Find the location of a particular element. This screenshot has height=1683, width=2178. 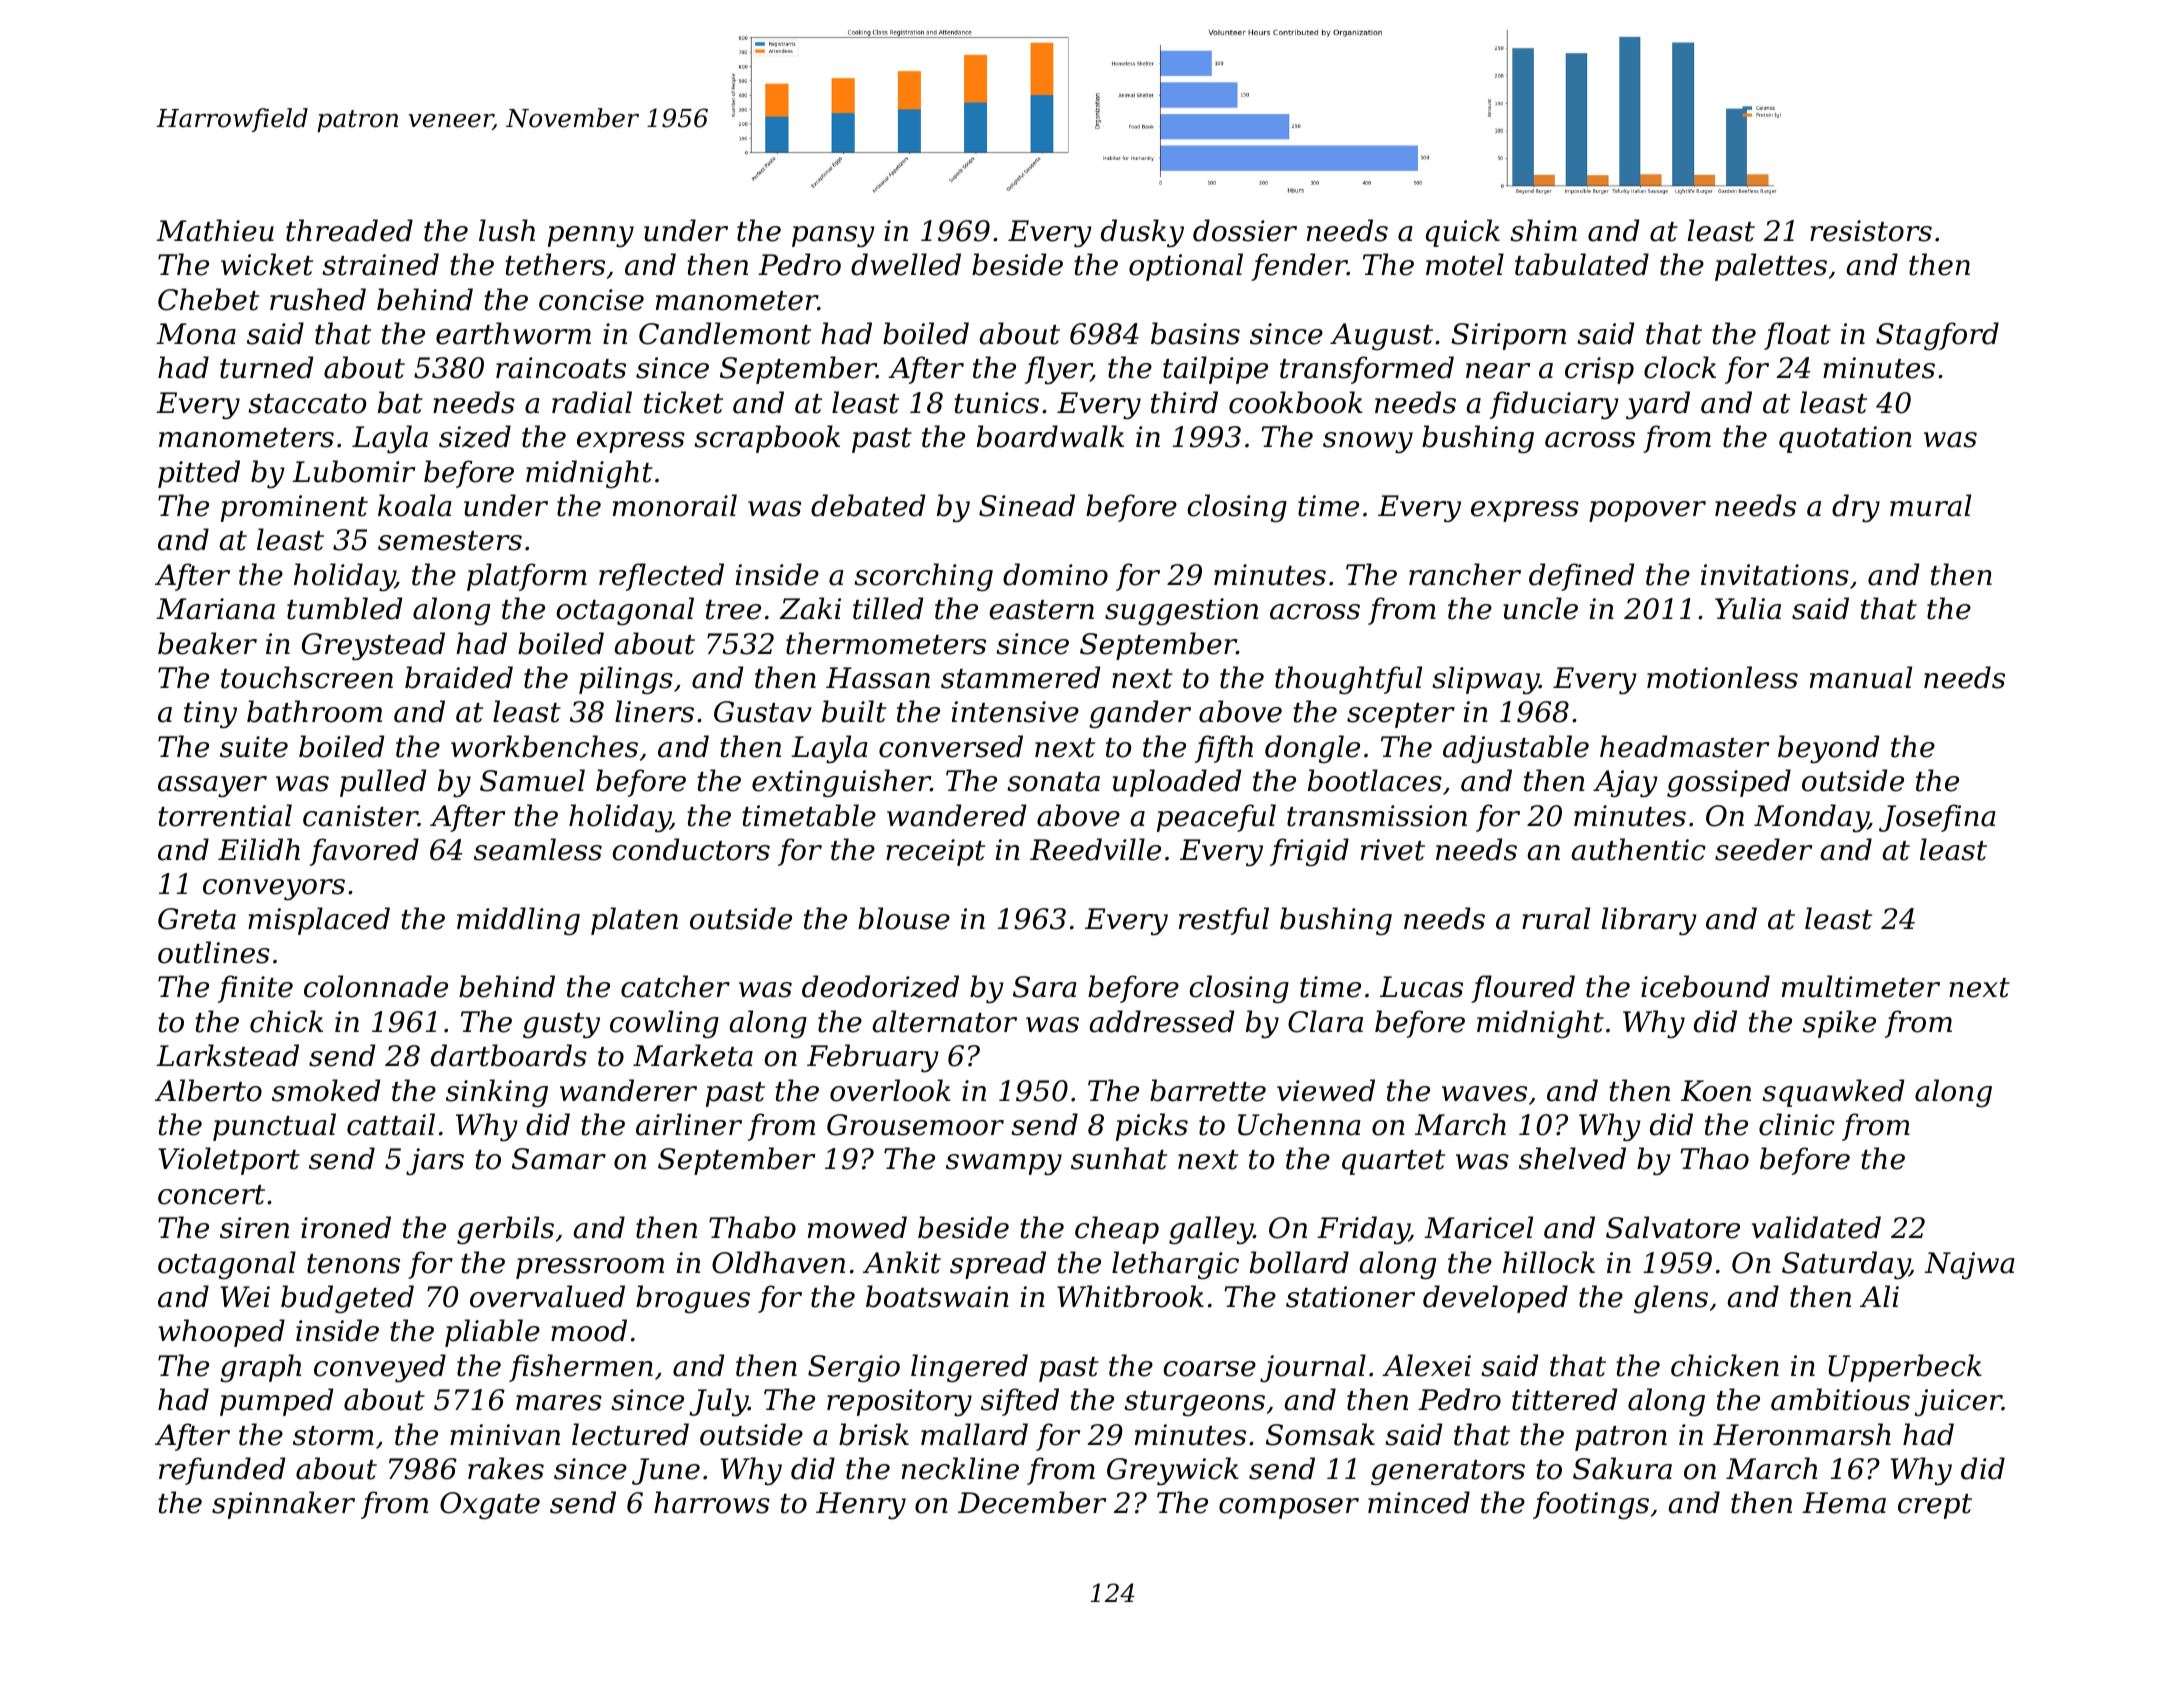

repository is located at coordinates (899, 1403).
